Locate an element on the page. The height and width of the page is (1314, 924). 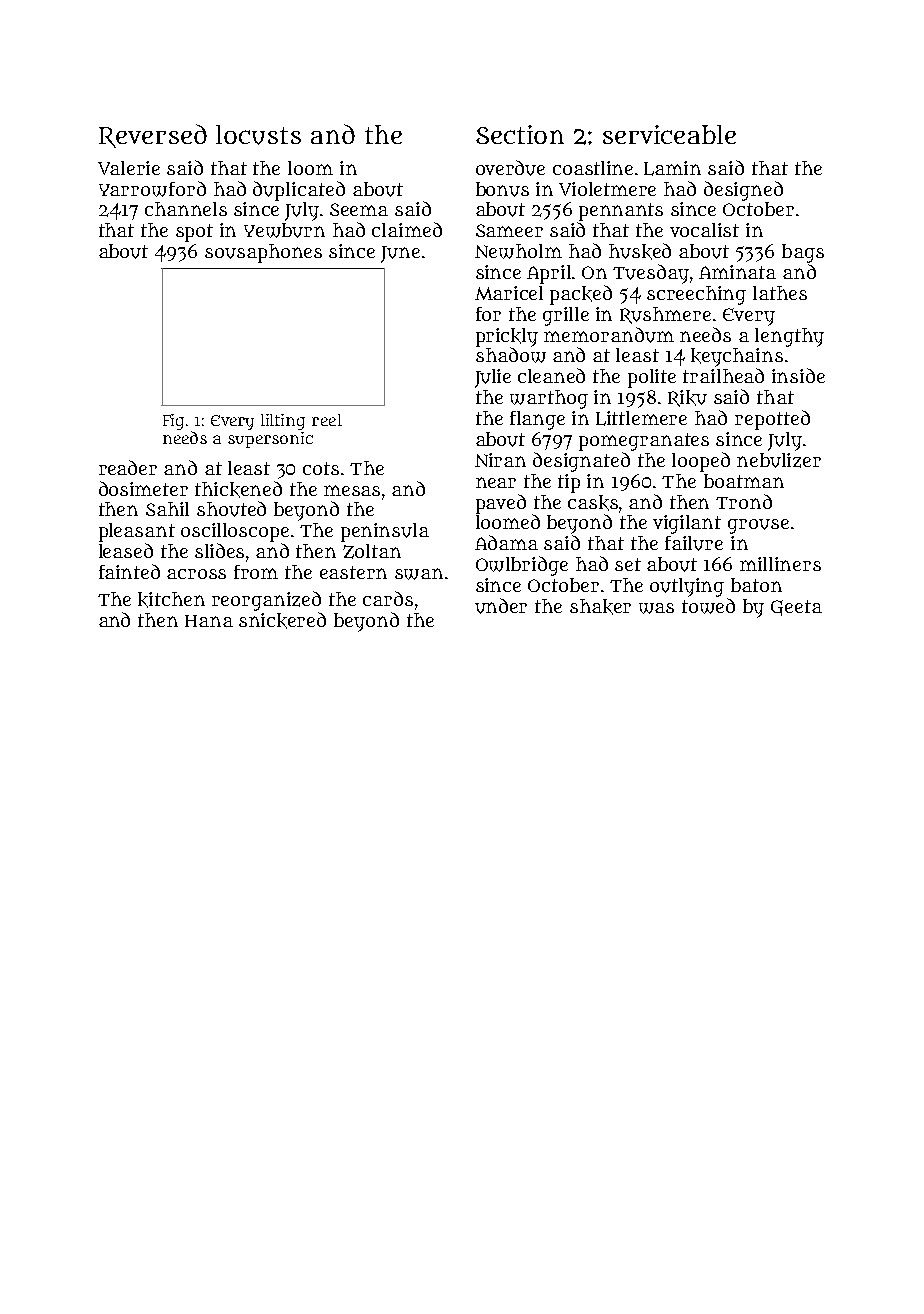
vocalist is located at coordinates (704, 230).
